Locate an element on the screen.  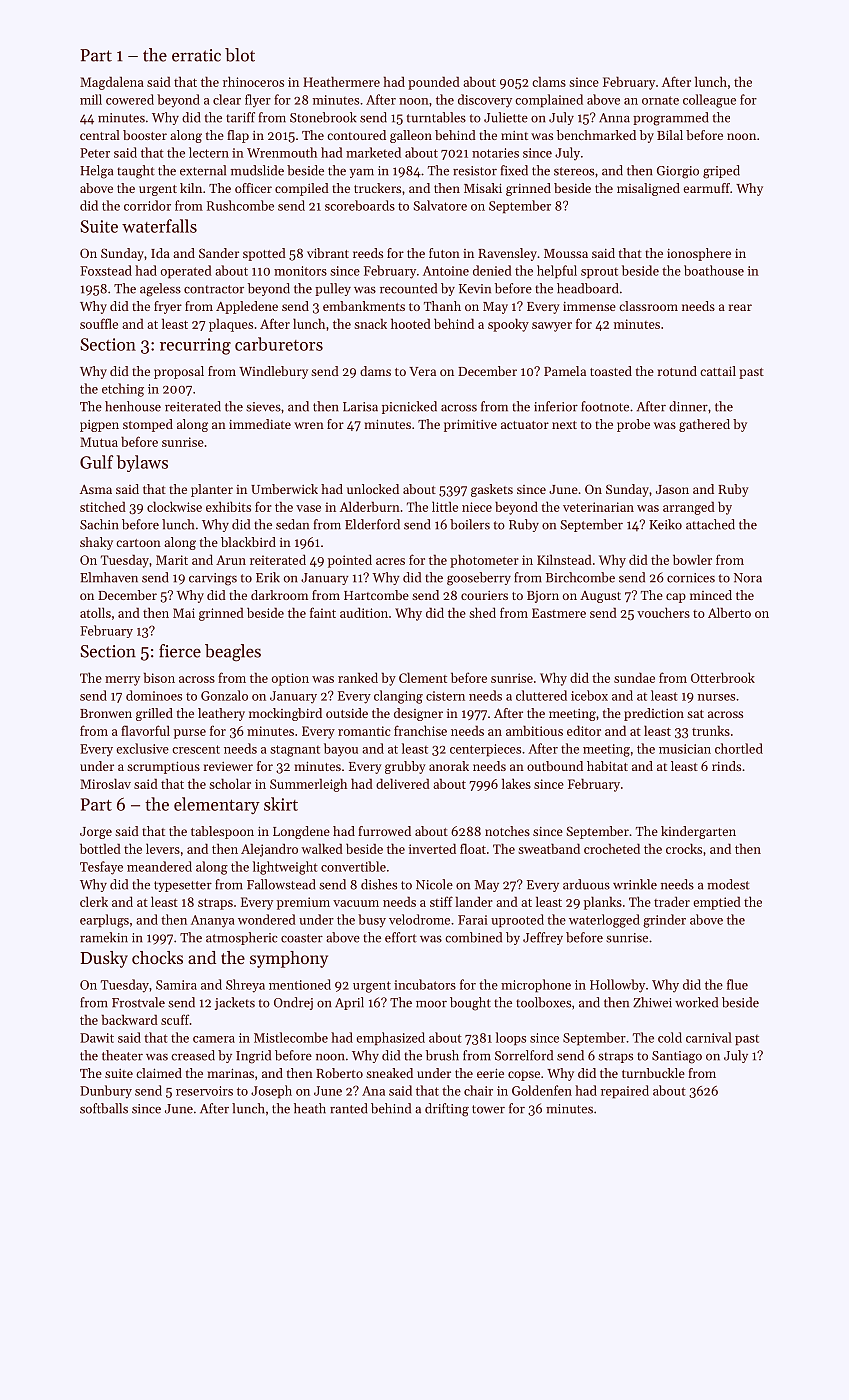
probe is located at coordinates (633, 425).
